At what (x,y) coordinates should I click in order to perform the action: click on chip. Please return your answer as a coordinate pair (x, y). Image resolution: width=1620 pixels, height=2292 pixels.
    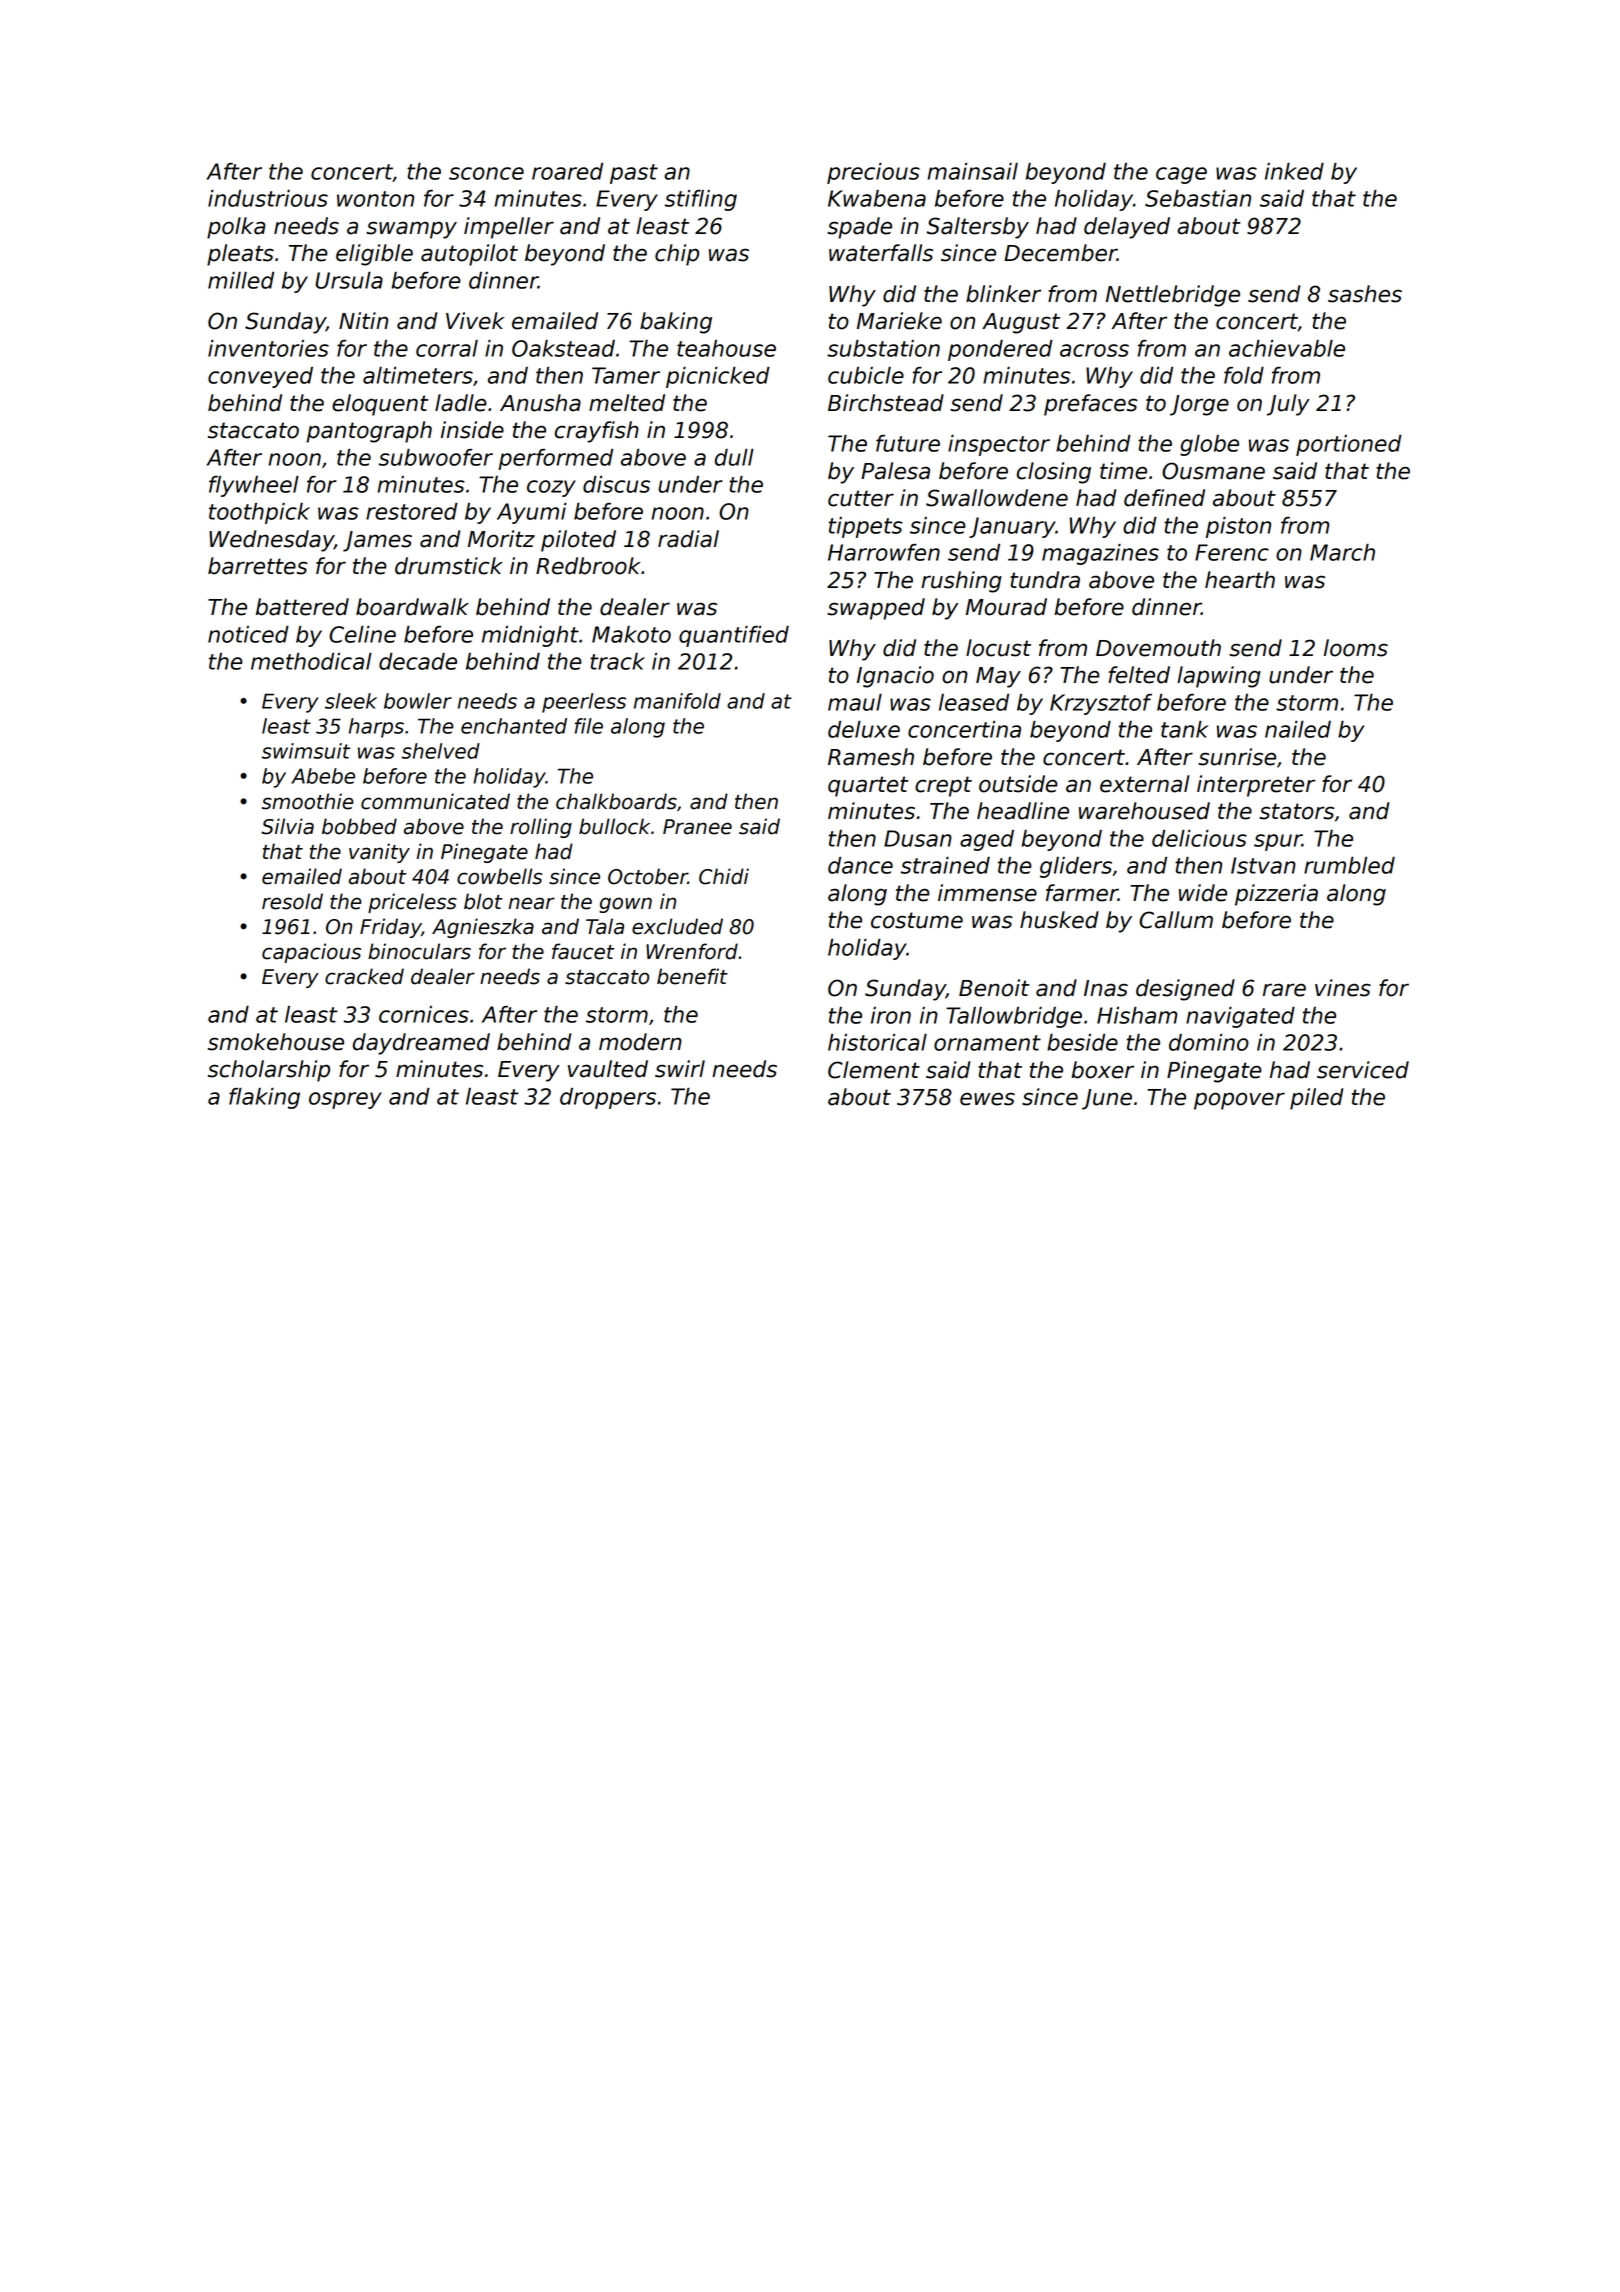
    Looking at the image, I should click on (677, 255).
